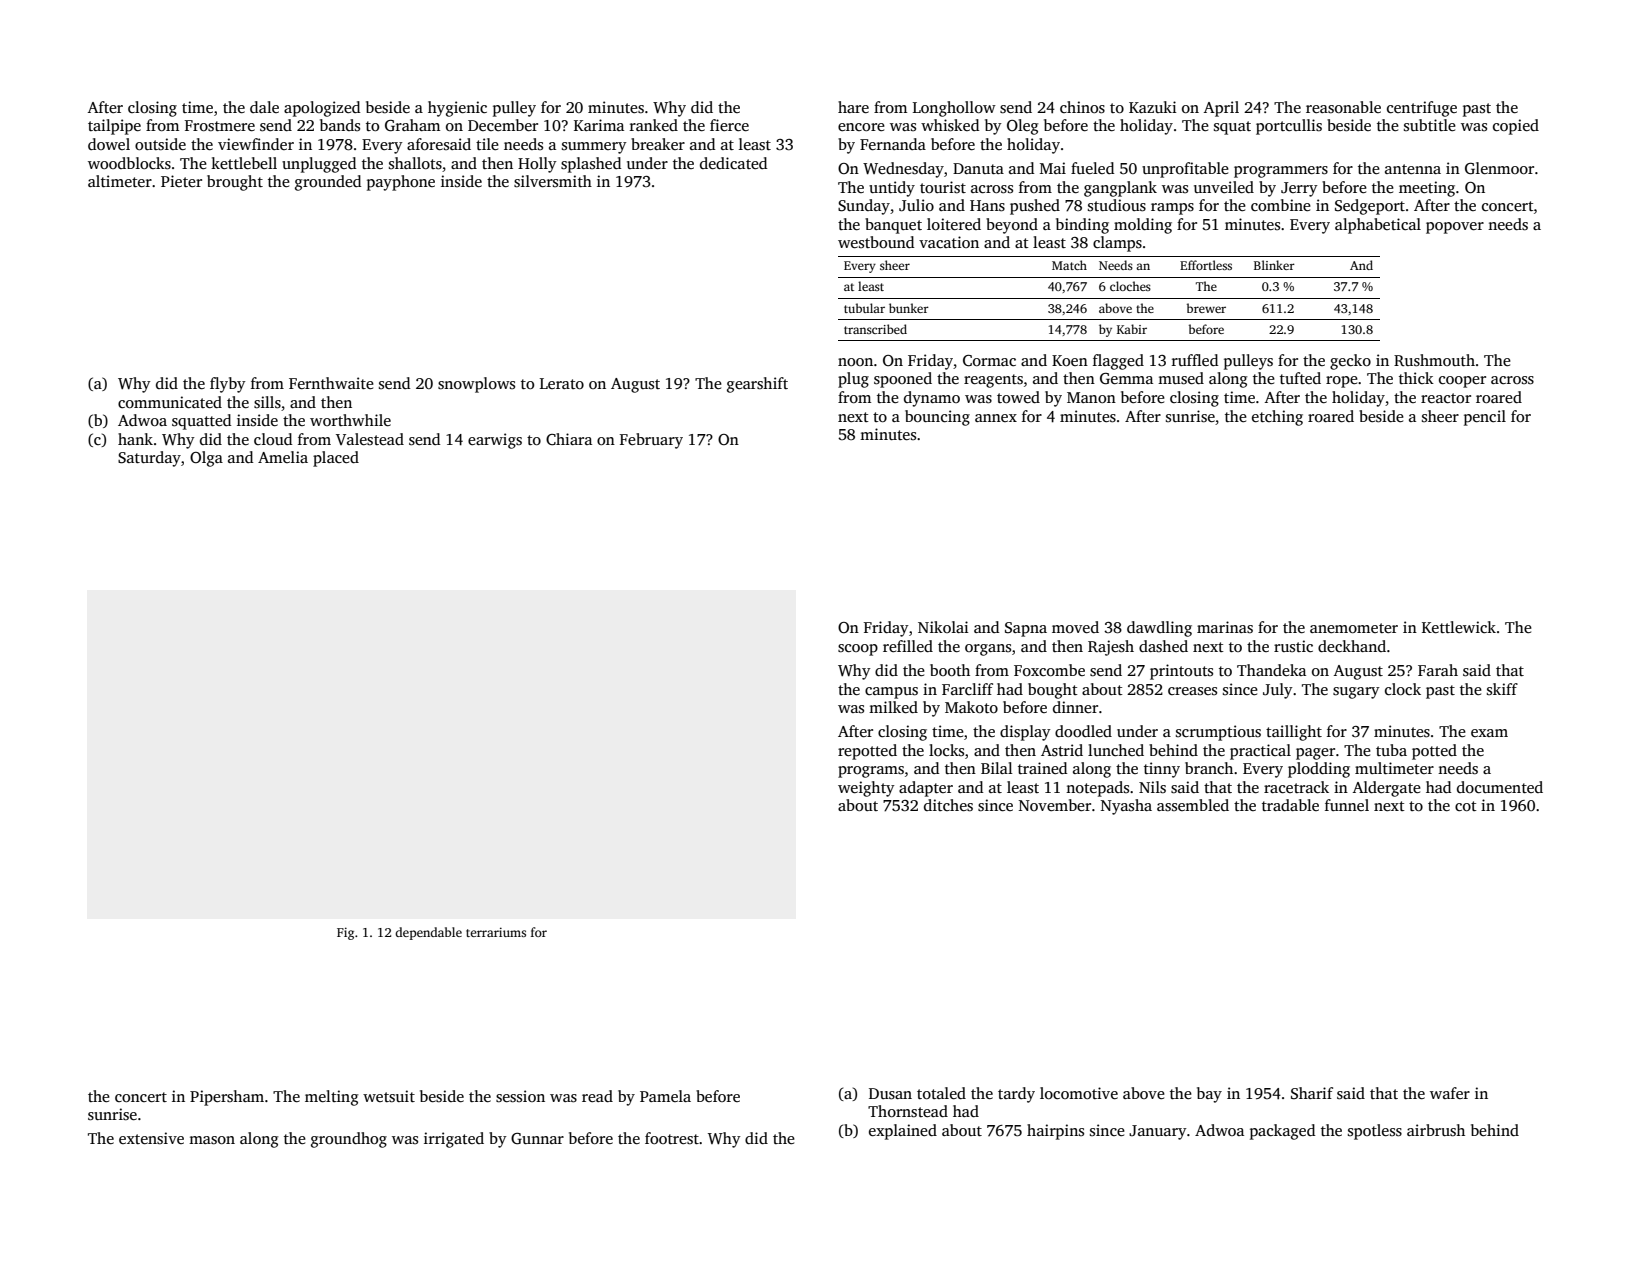 The width and height of the document is (1634, 1262). I want to click on dependable, so click(428, 933).
